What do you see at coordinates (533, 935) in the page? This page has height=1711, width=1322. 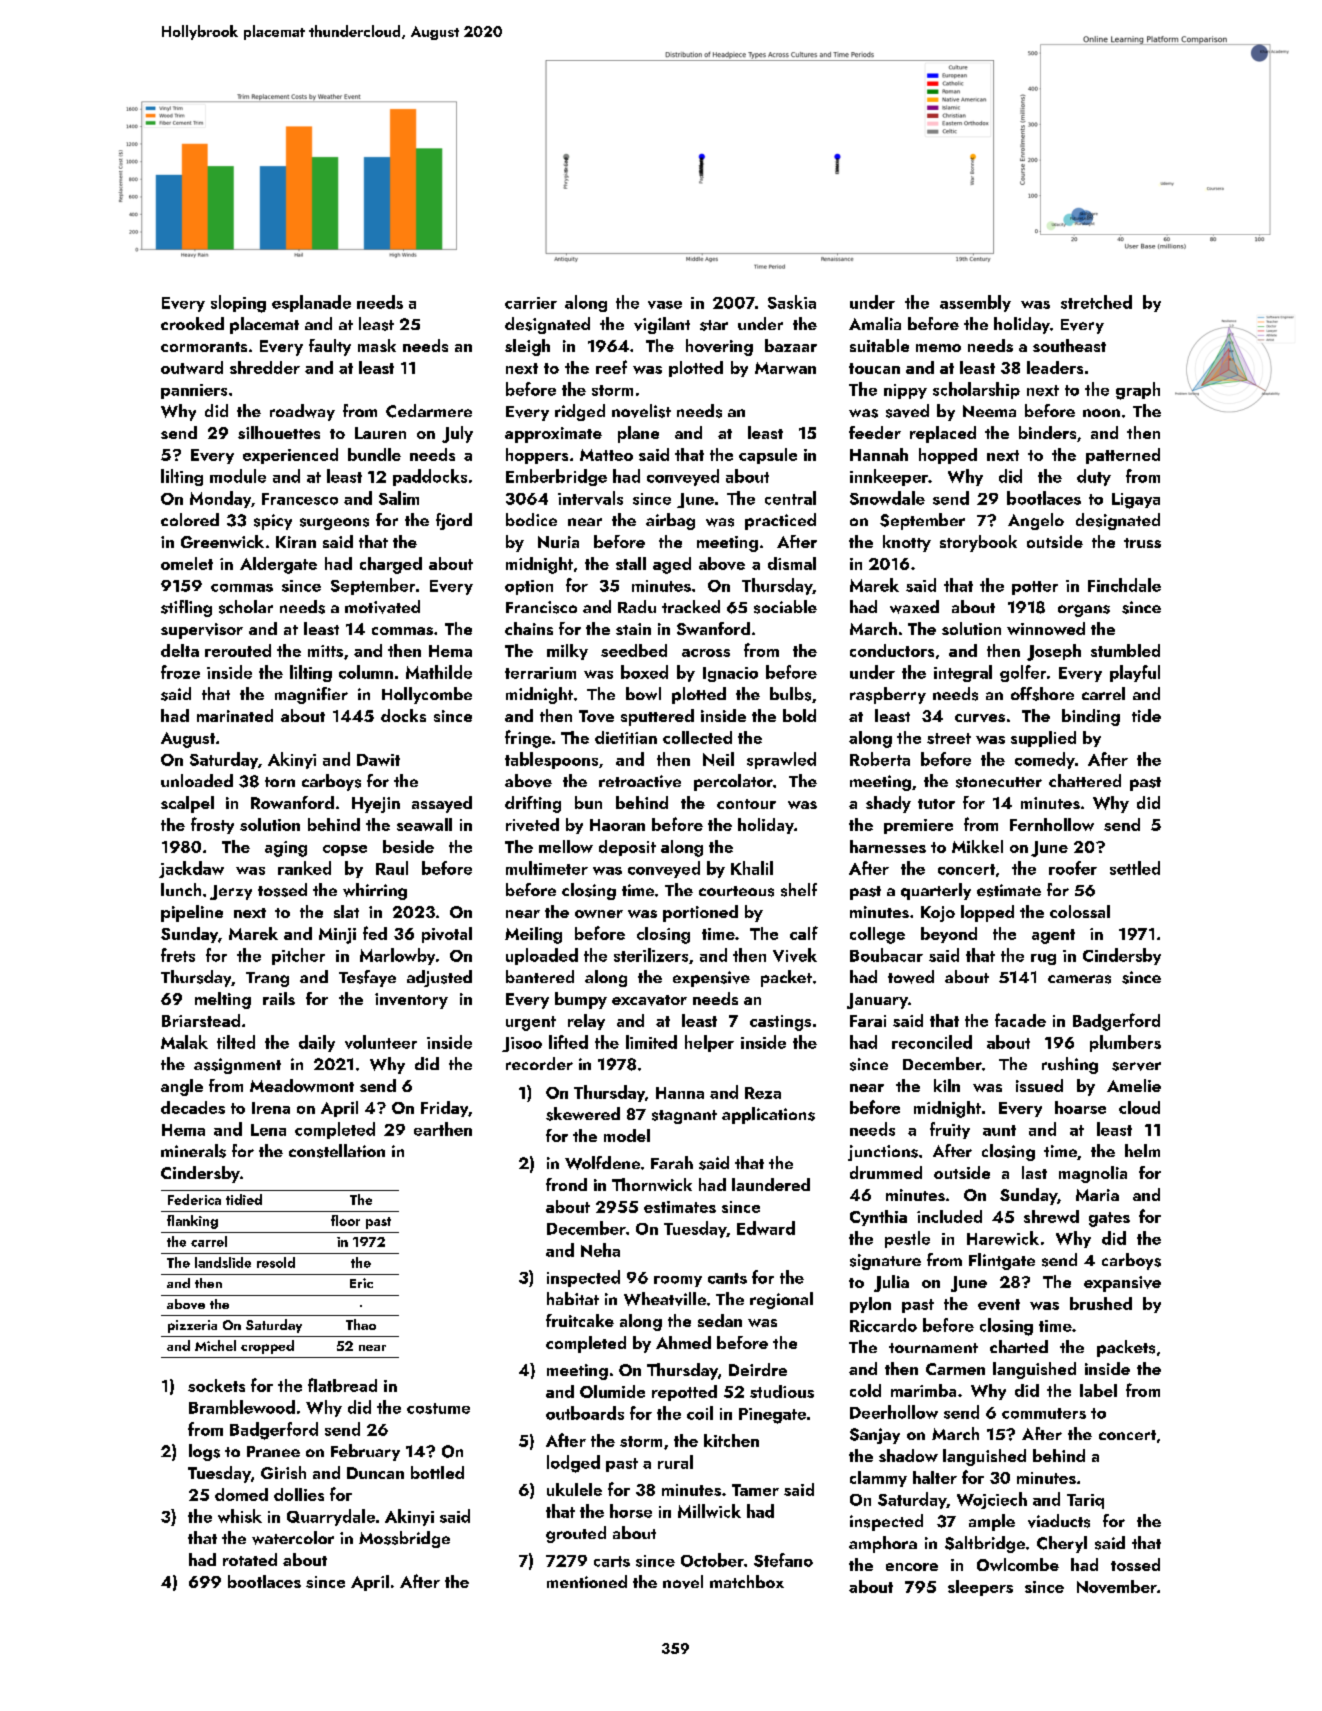 I see `Meiling` at bounding box center [533, 935].
